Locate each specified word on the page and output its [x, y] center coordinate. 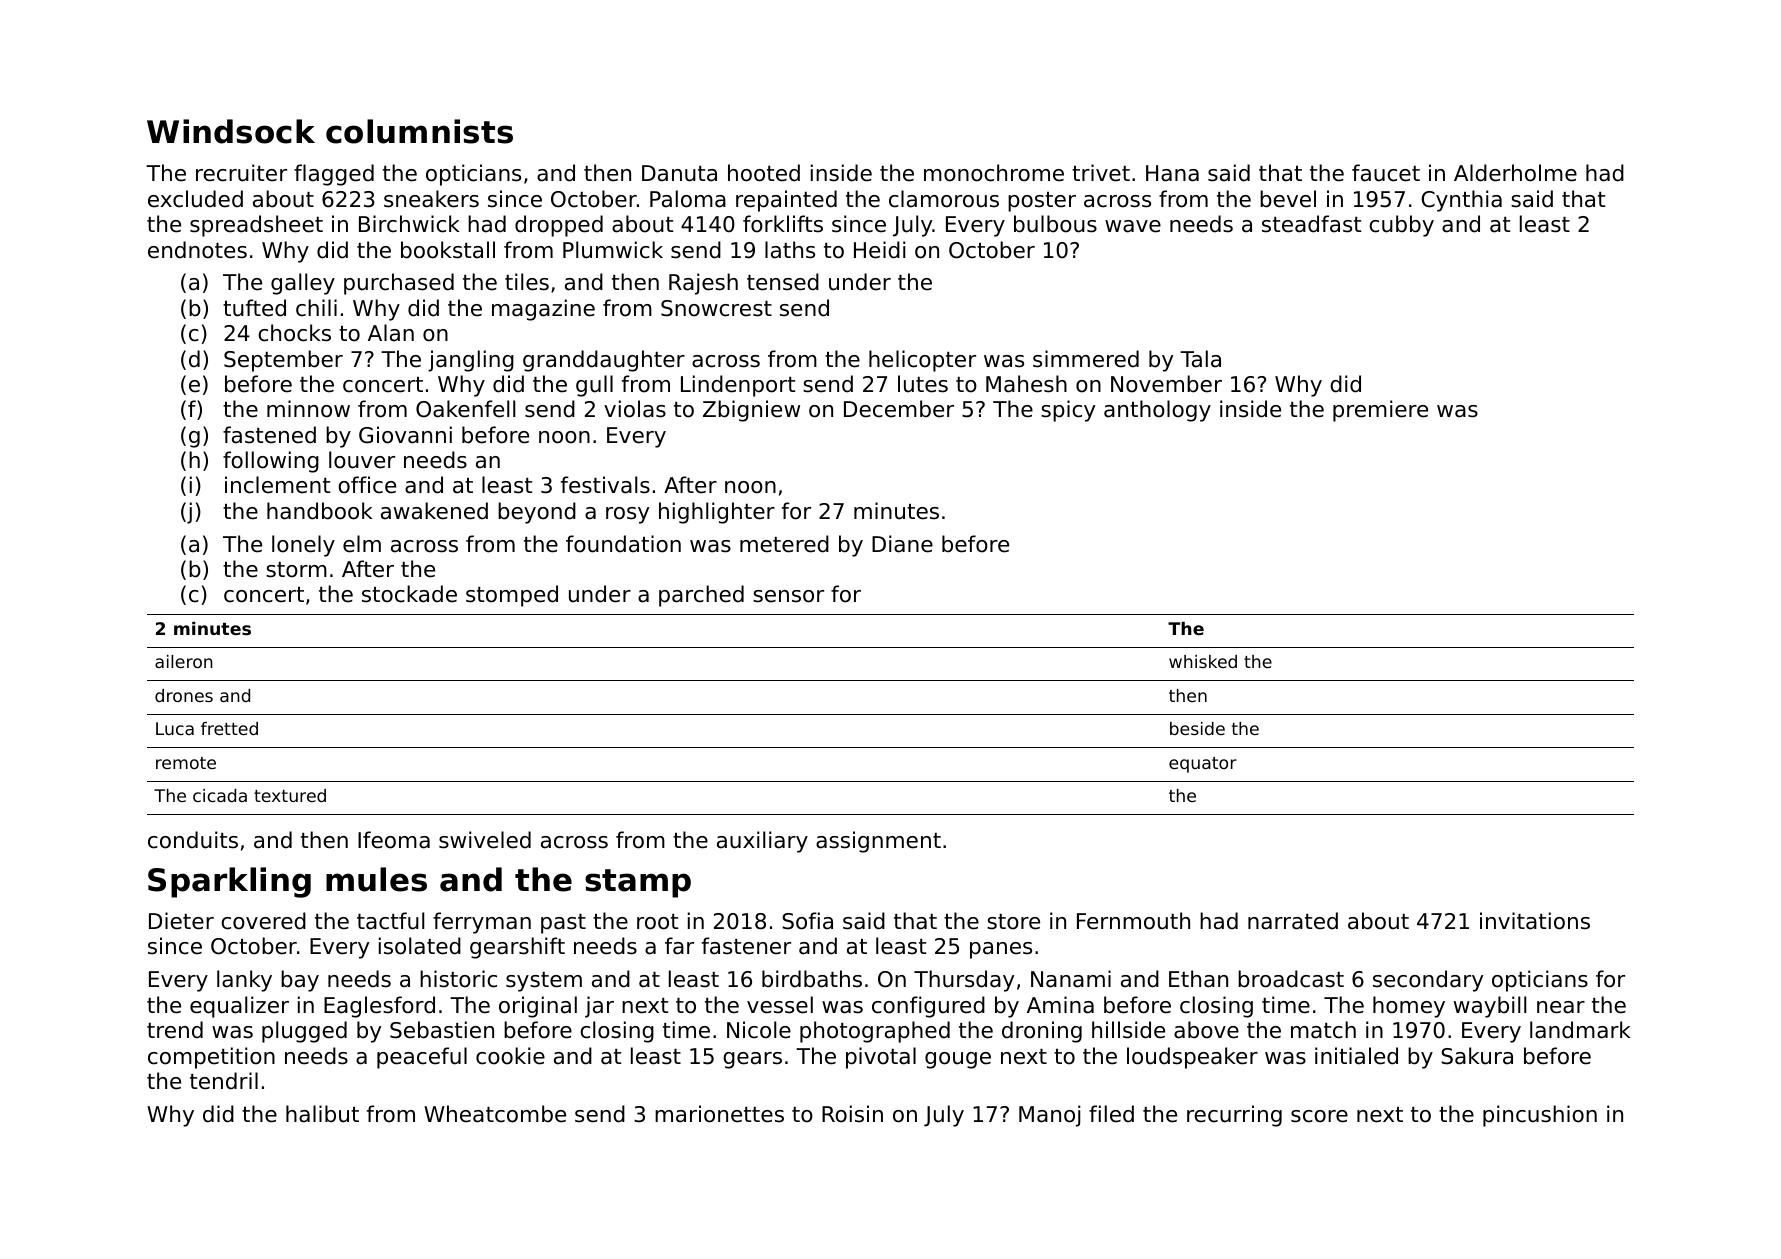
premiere [1380, 411]
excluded [195, 199]
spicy [1068, 411]
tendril [224, 1081]
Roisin [852, 1114]
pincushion [1540, 1116]
